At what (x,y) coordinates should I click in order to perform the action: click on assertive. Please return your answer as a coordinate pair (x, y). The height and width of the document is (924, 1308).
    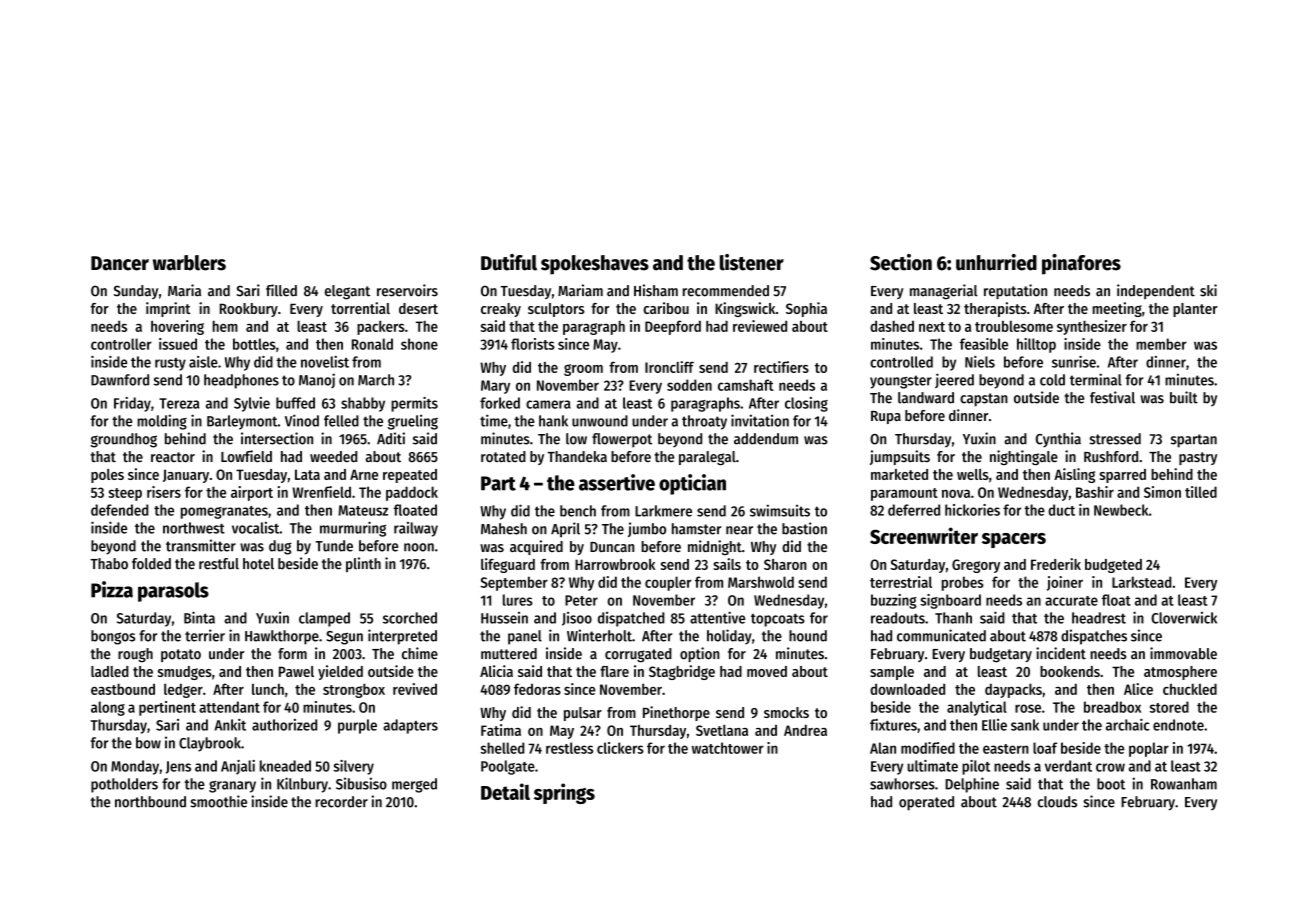
    Looking at the image, I should click on (617, 482).
